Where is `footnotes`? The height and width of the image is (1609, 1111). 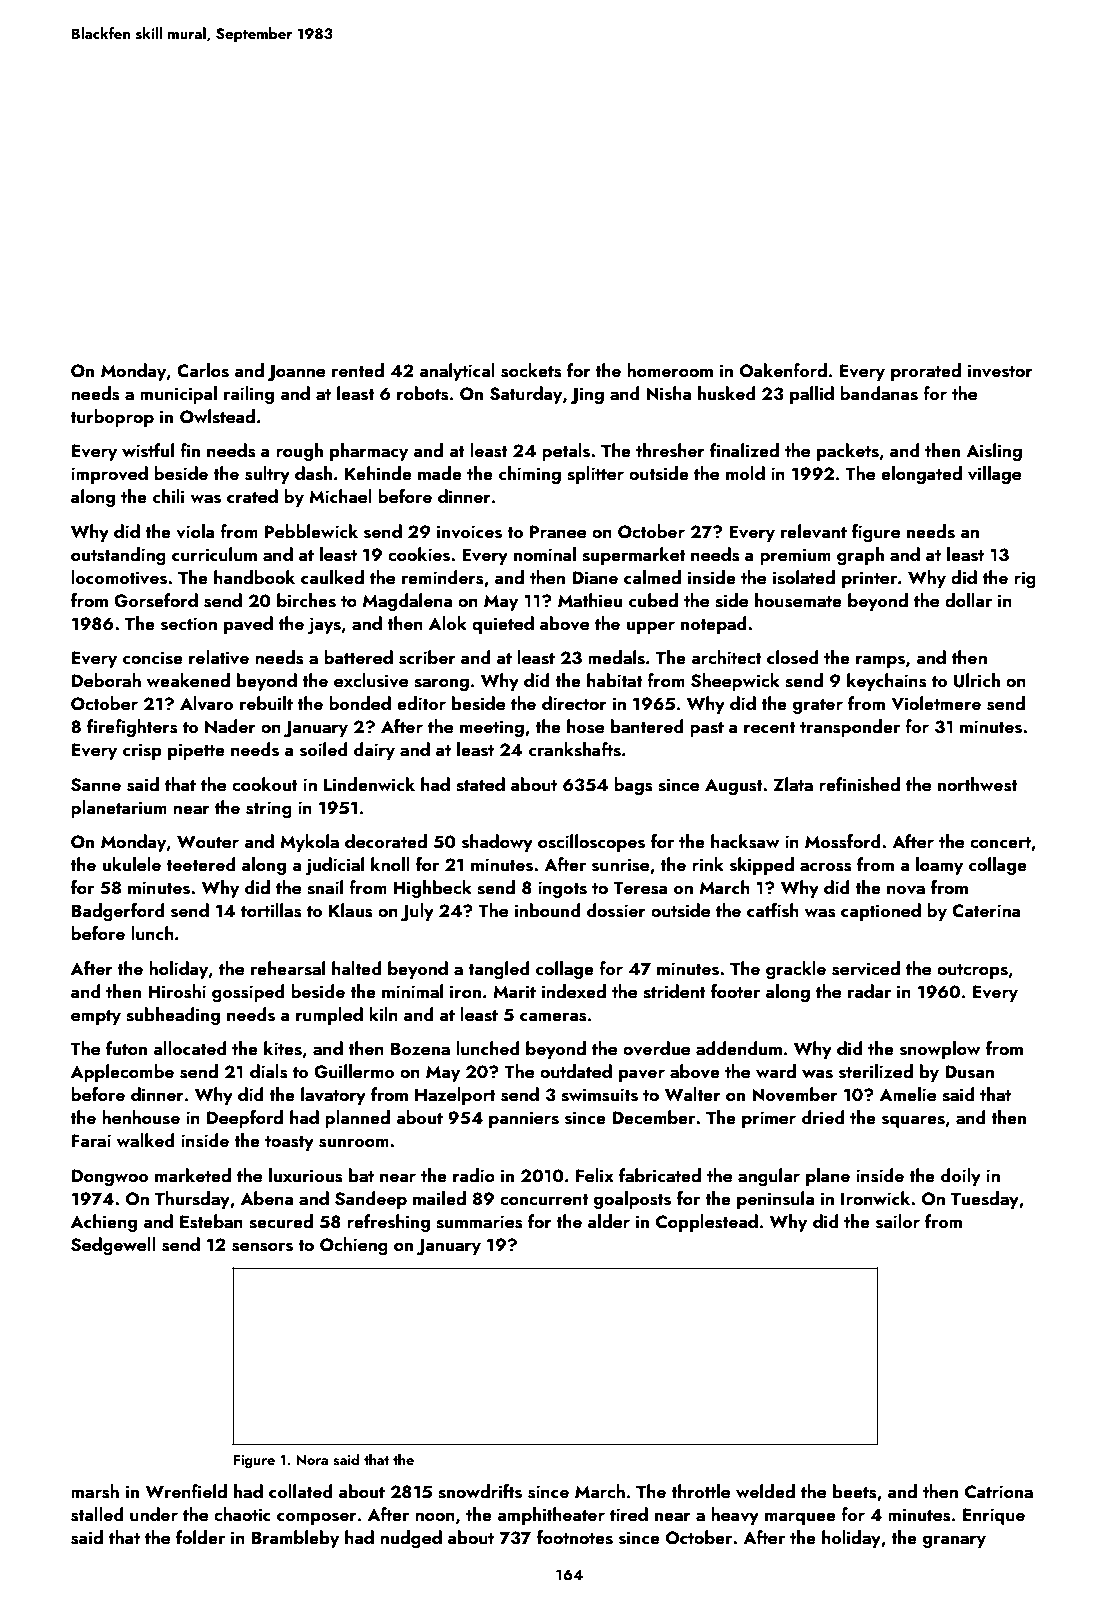 footnotes is located at coordinates (575, 1537).
